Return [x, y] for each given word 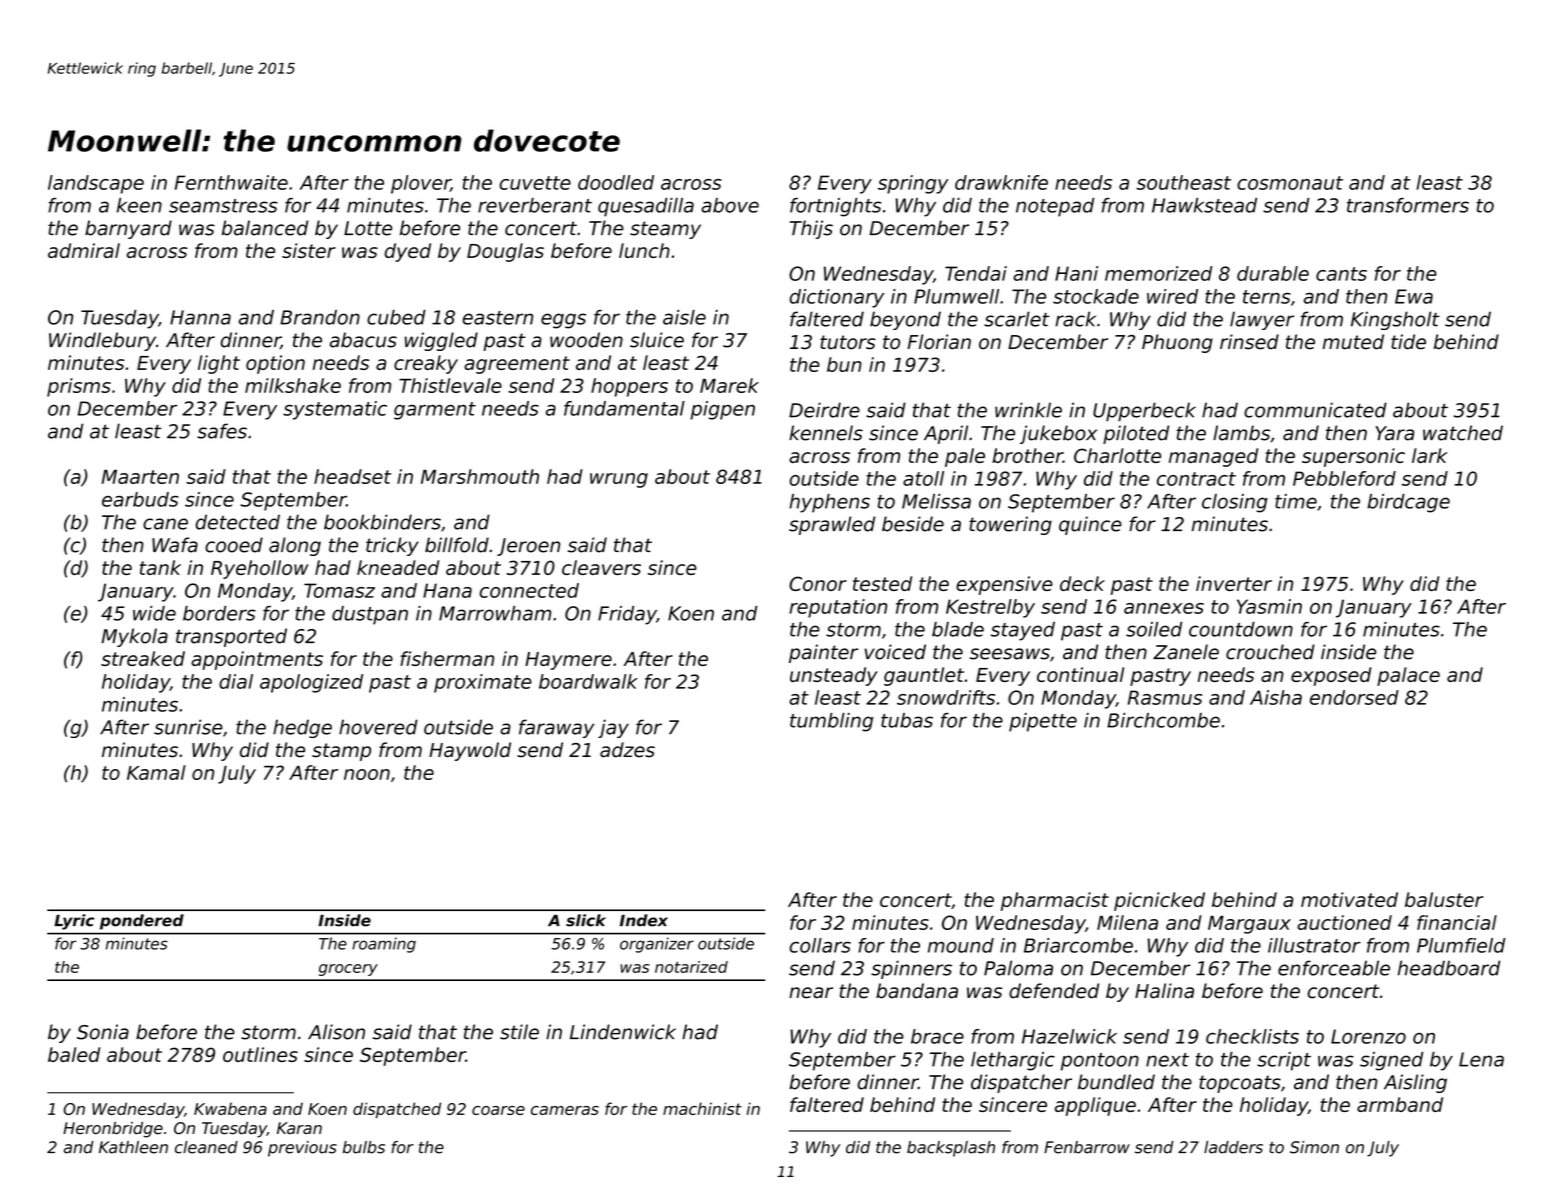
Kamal [156, 772]
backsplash [951, 1149]
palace [1408, 676]
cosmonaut [1290, 183]
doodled [616, 182]
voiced [895, 652]
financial [1457, 922]
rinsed [1249, 342]
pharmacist [1055, 901]
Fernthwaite [231, 182]
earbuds [140, 499]
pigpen [722, 410]
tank [160, 567]
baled [74, 1054]
